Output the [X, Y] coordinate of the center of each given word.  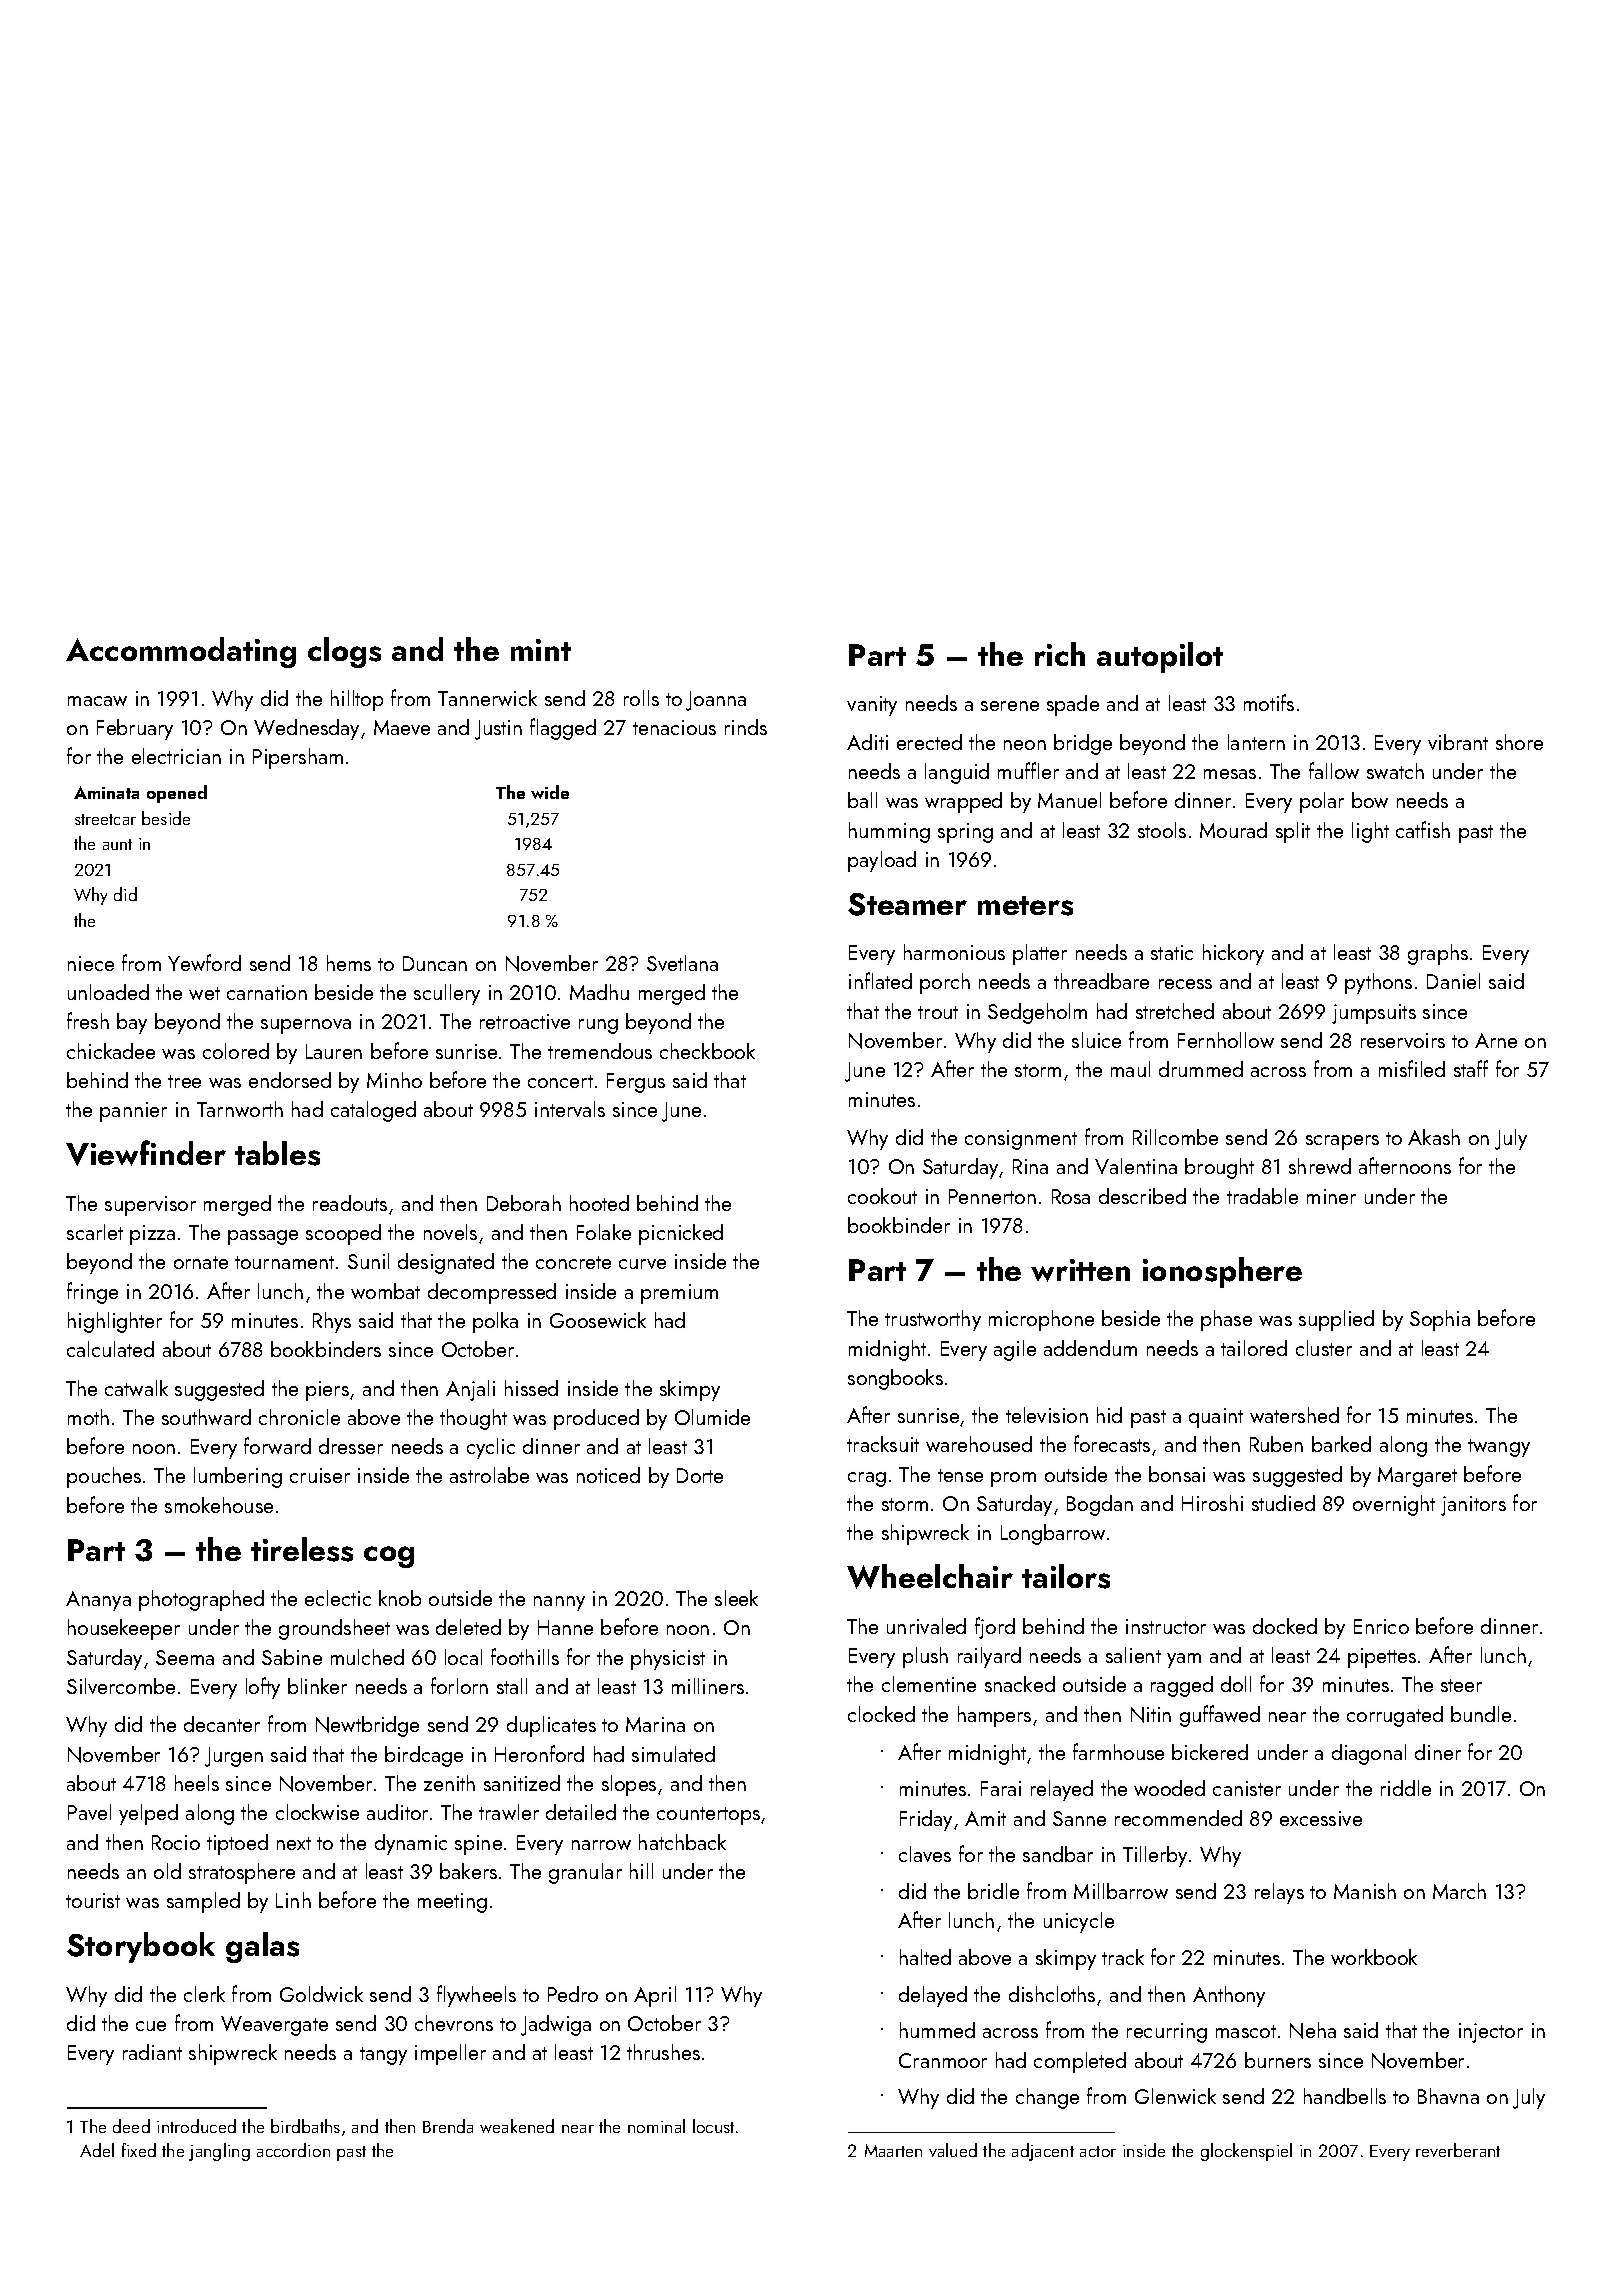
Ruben [1276, 1444]
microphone [1041, 1320]
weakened [517, 2126]
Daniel [1453, 981]
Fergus [636, 1083]
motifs [1269, 702]
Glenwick [1175, 2096]
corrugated [1395, 1716]
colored [236, 1051]
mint [541, 650]
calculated [110, 1349]
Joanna [716, 701]
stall [512, 1686]
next [294, 1843]
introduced [196, 2126]
